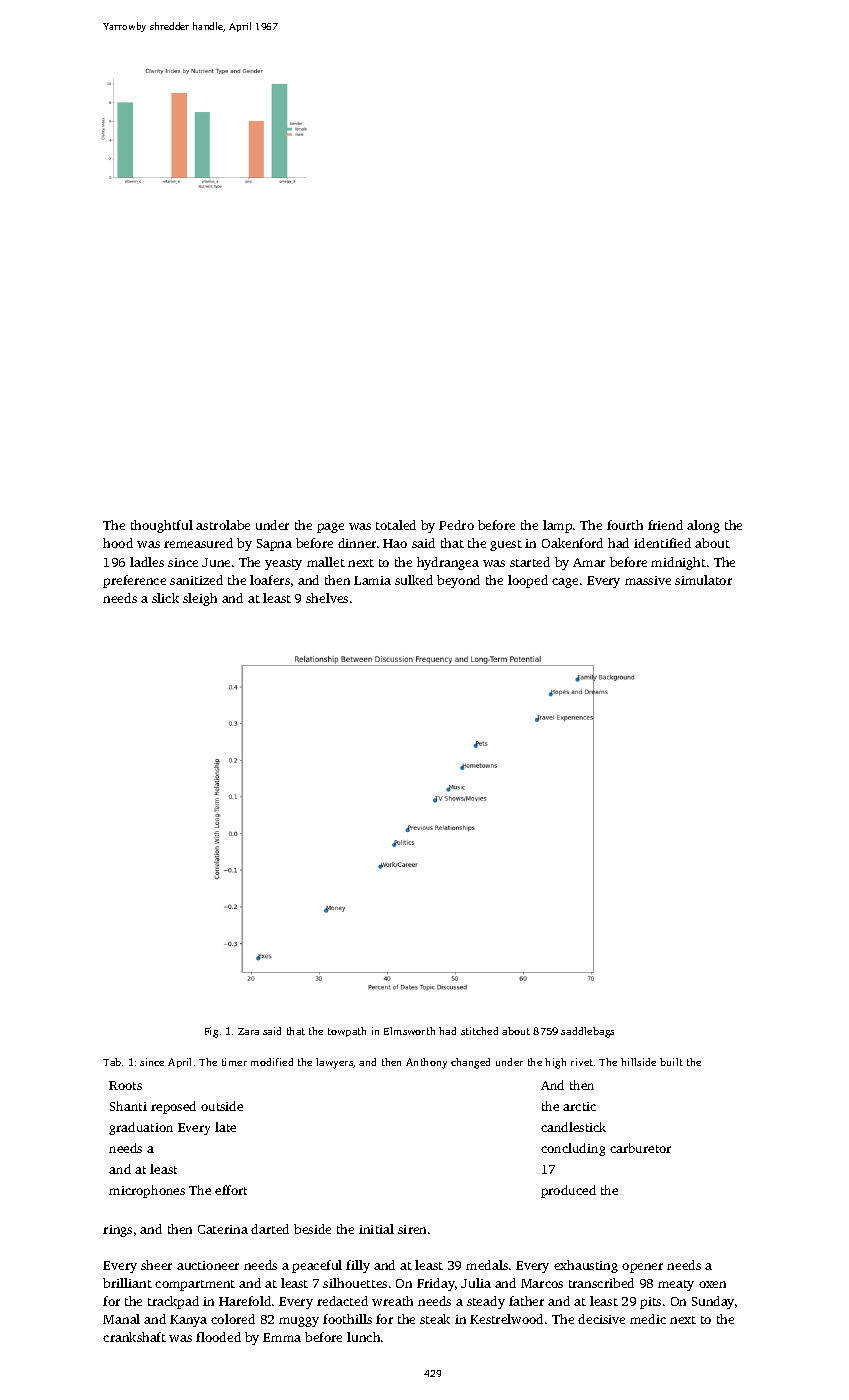 Image resolution: width=849 pixels, height=1400 pixels. What do you see at coordinates (703, 580) in the document?
I see `simulator` at bounding box center [703, 580].
